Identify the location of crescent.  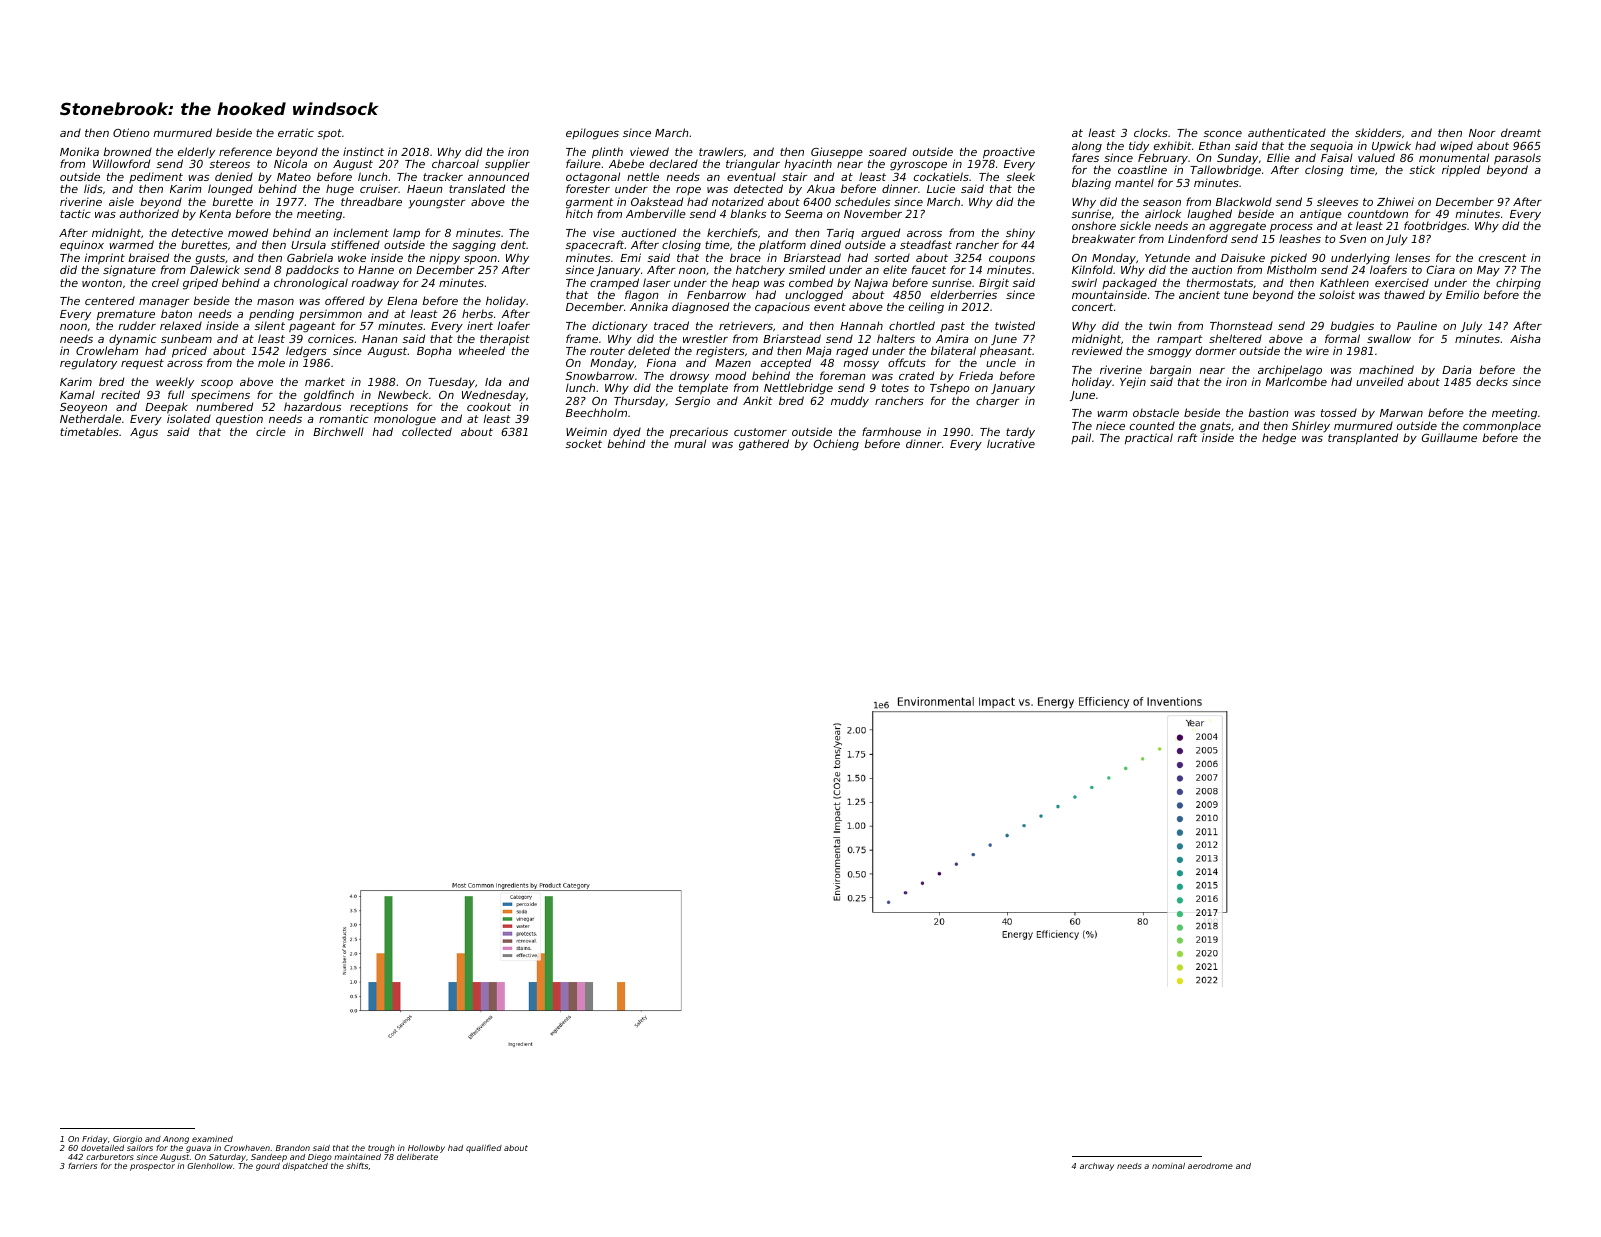
(1503, 258).
